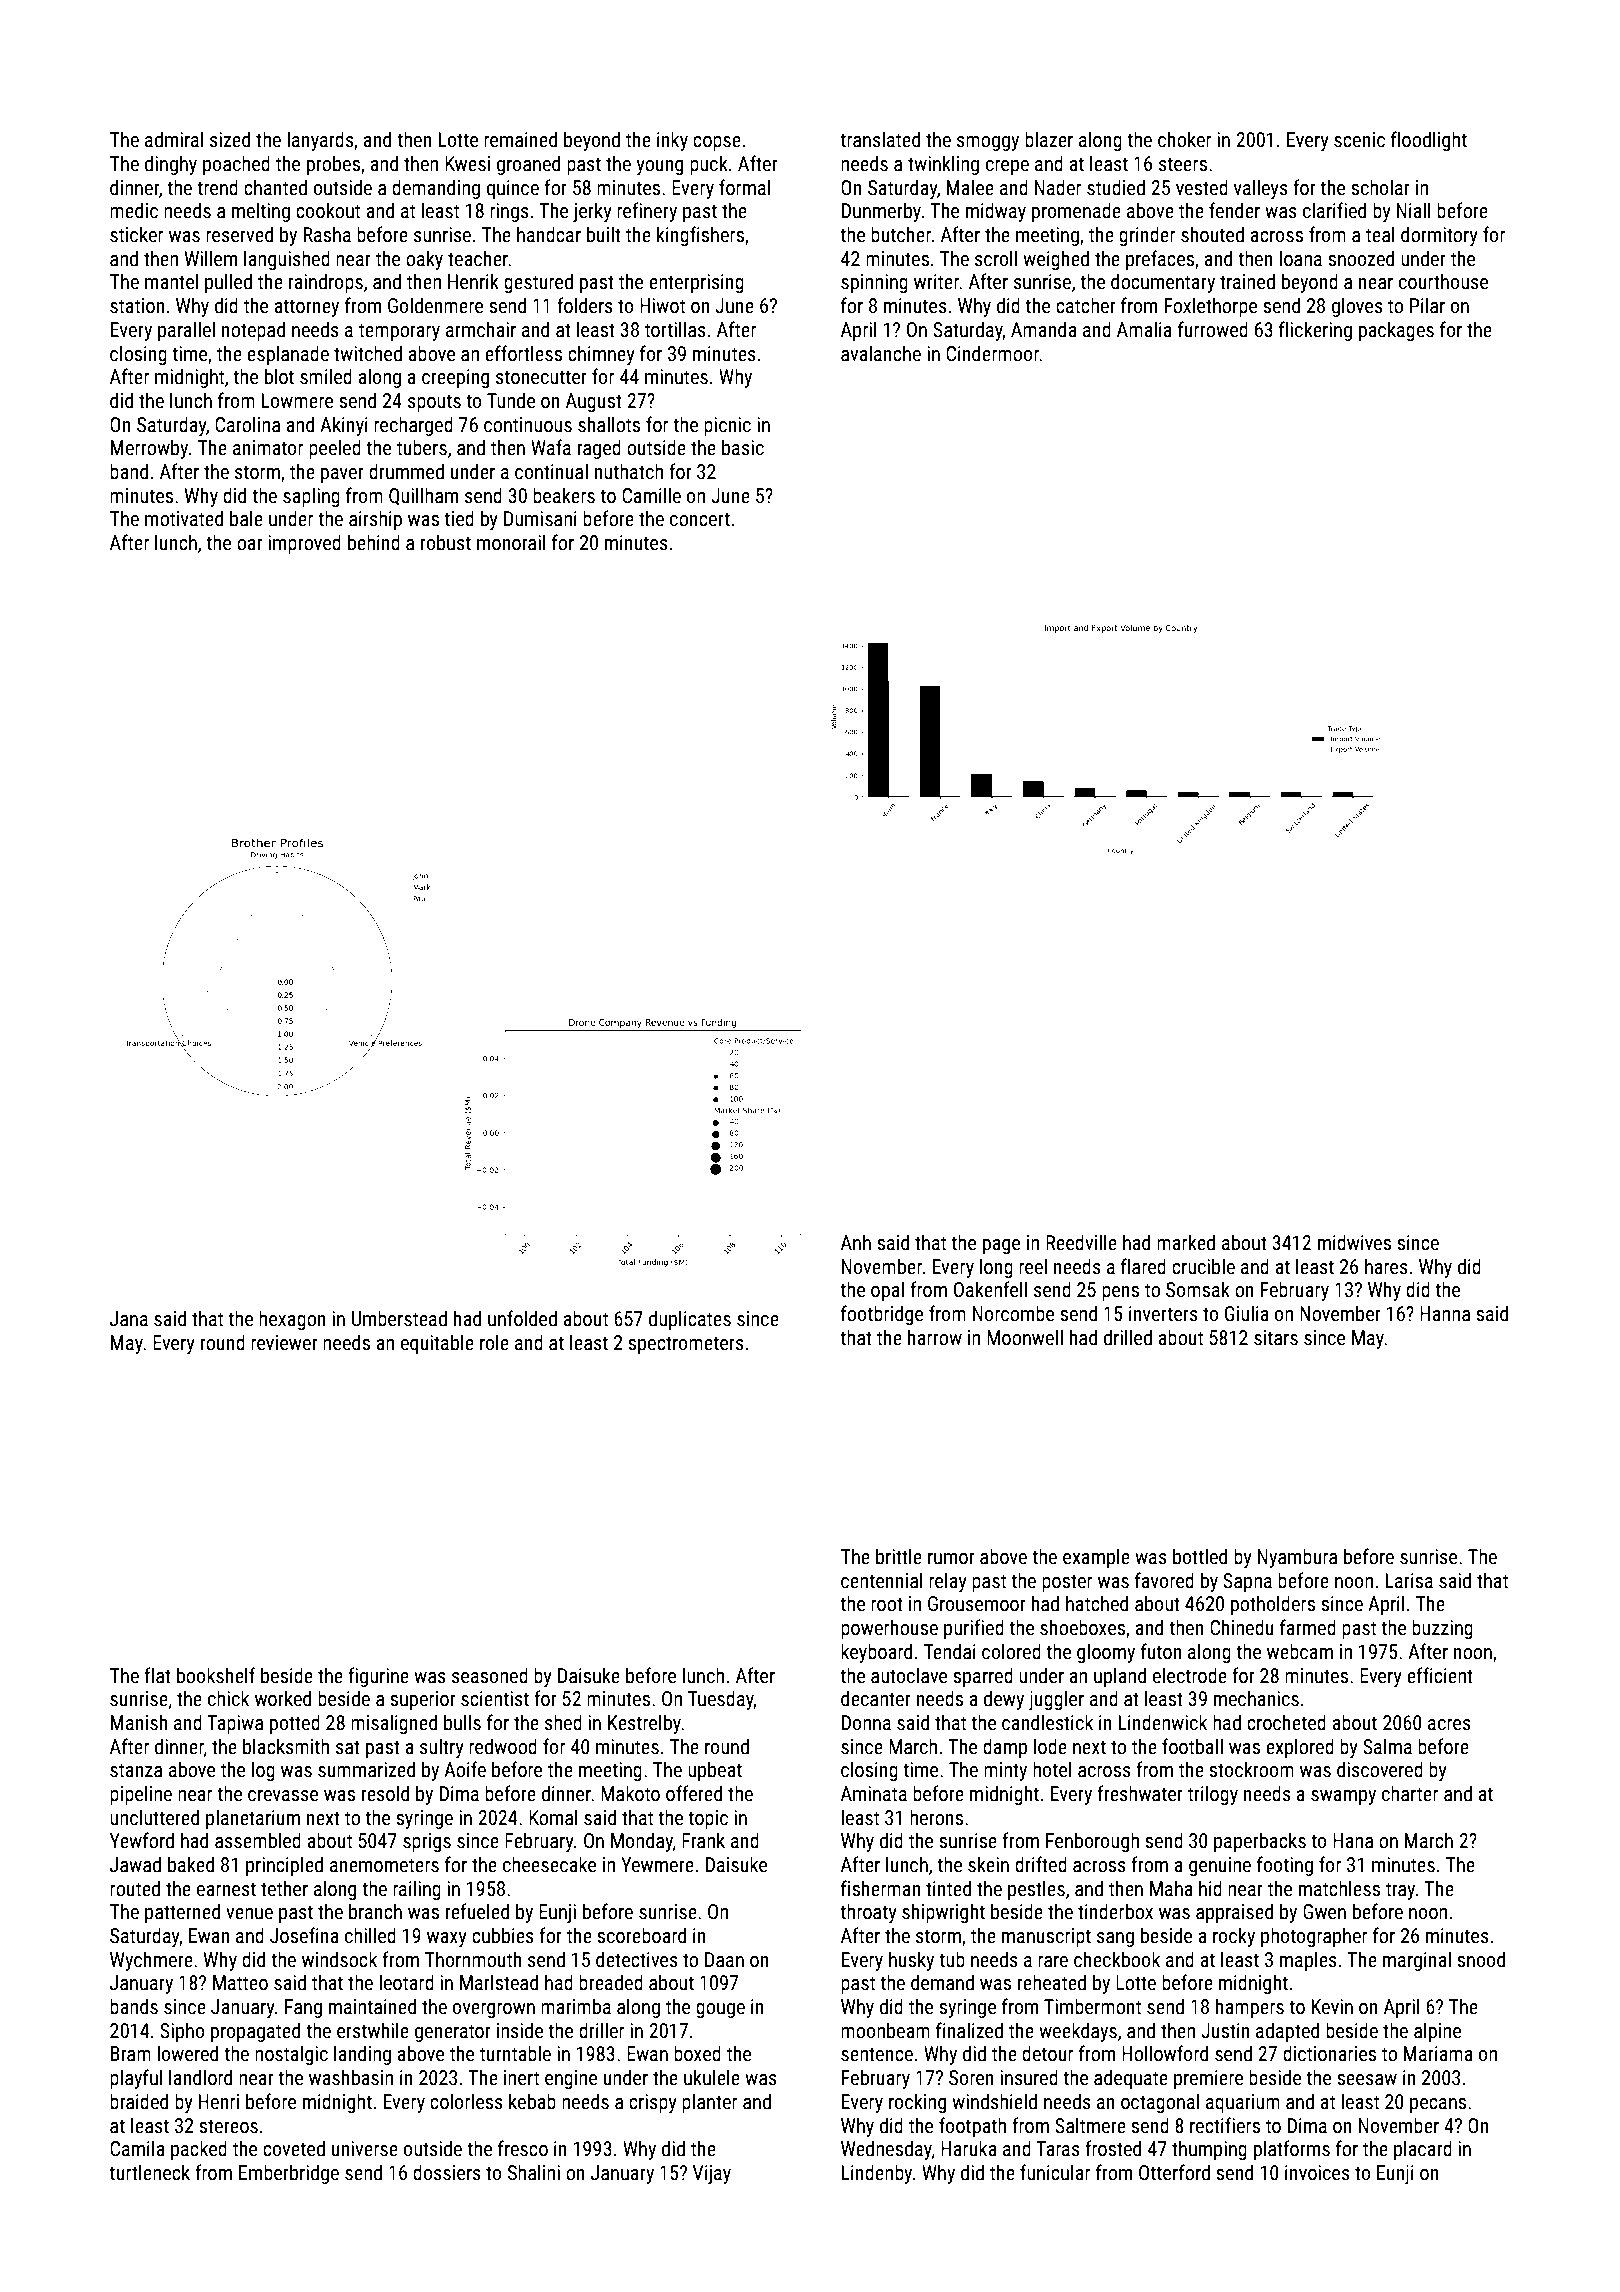 This screenshot has width=1620, height=2292. What do you see at coordinates (712, 2174) in the screenshot?
I see `Vijay` at bounding box center [712, 2174].
